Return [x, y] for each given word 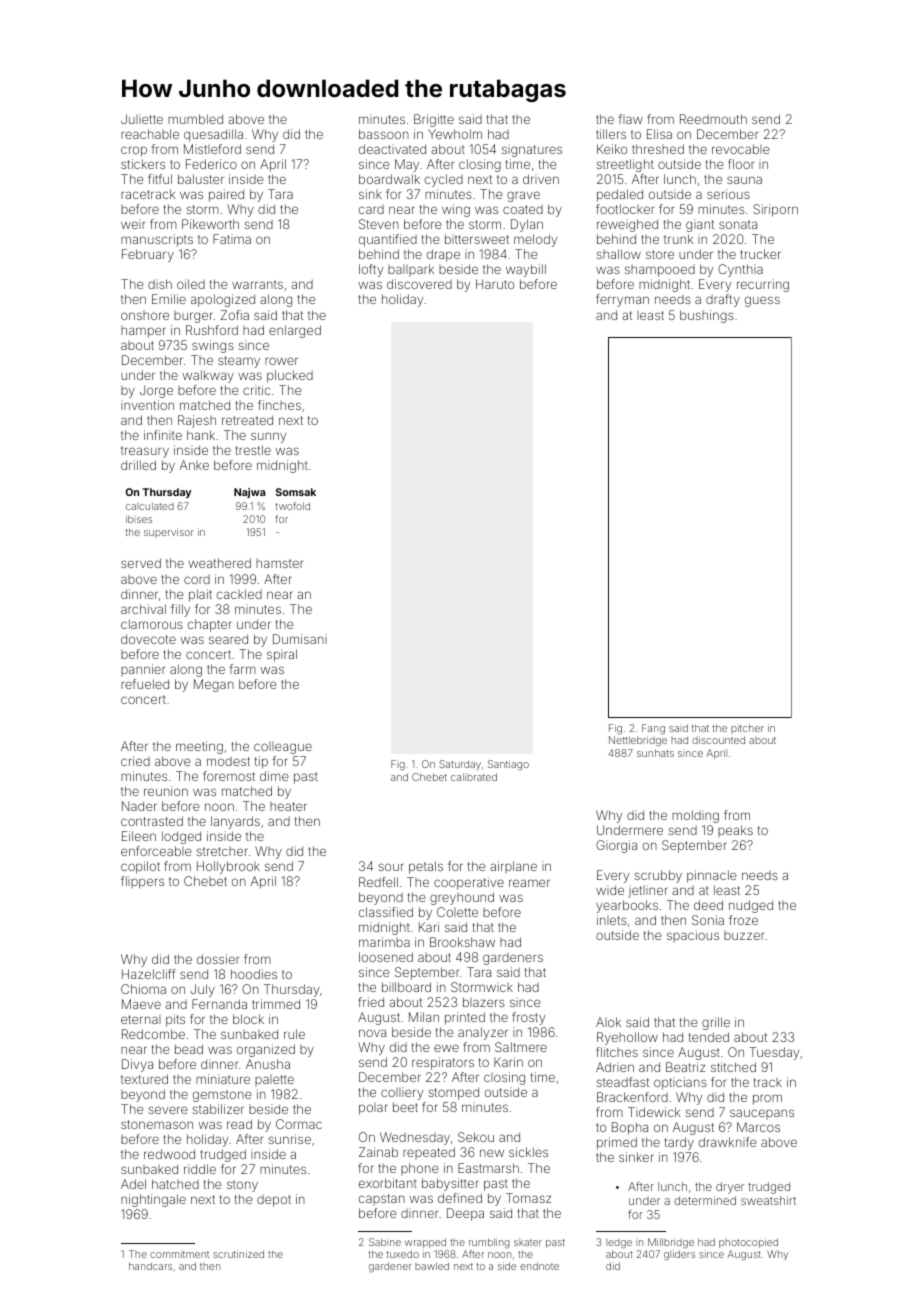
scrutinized [238, 1254]
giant [700, 225]
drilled [138, 465]
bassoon [384, 134]
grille [716, 1023]
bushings [707, 316]
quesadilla [213, 135]
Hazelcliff [149, 974]
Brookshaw [462, 942]
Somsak [296, 492]
